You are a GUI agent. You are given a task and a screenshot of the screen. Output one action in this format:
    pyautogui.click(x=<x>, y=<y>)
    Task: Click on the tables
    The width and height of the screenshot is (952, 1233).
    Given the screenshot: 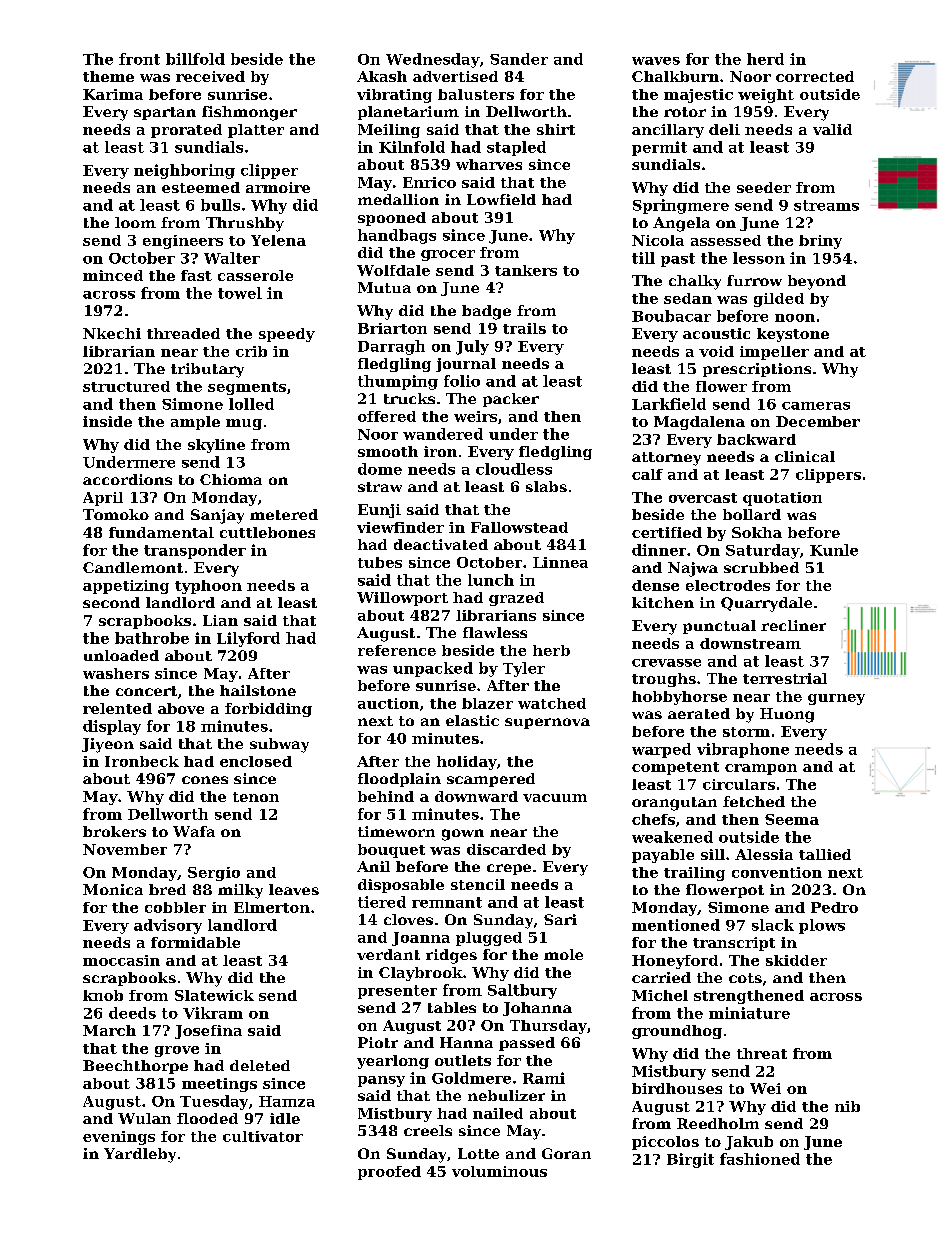 What is the action you would take?
    pyautogui.click(x=452, y=1007)
